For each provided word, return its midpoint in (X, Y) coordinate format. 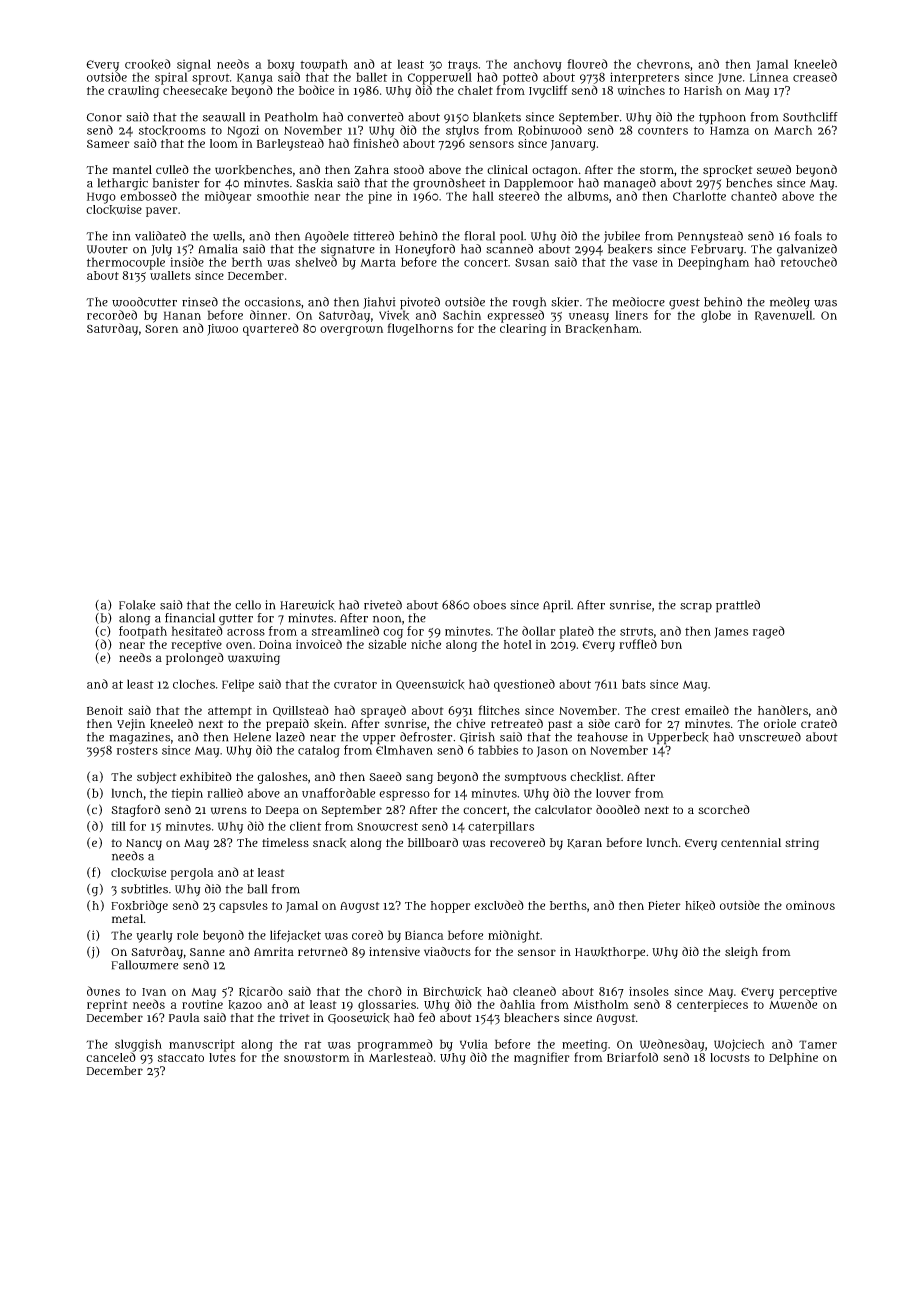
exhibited (206, 776)
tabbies (498, 750)
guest (684, 304)
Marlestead (401, 1057)
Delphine (793, 1059)
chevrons (663, 64)
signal (194, 65)
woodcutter (144, 302)
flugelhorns (420, 329)
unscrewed (770, 737)
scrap (696, 608)
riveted (383, 605)
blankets (497, 117)
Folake (137, 605)
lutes (222, 1057)
